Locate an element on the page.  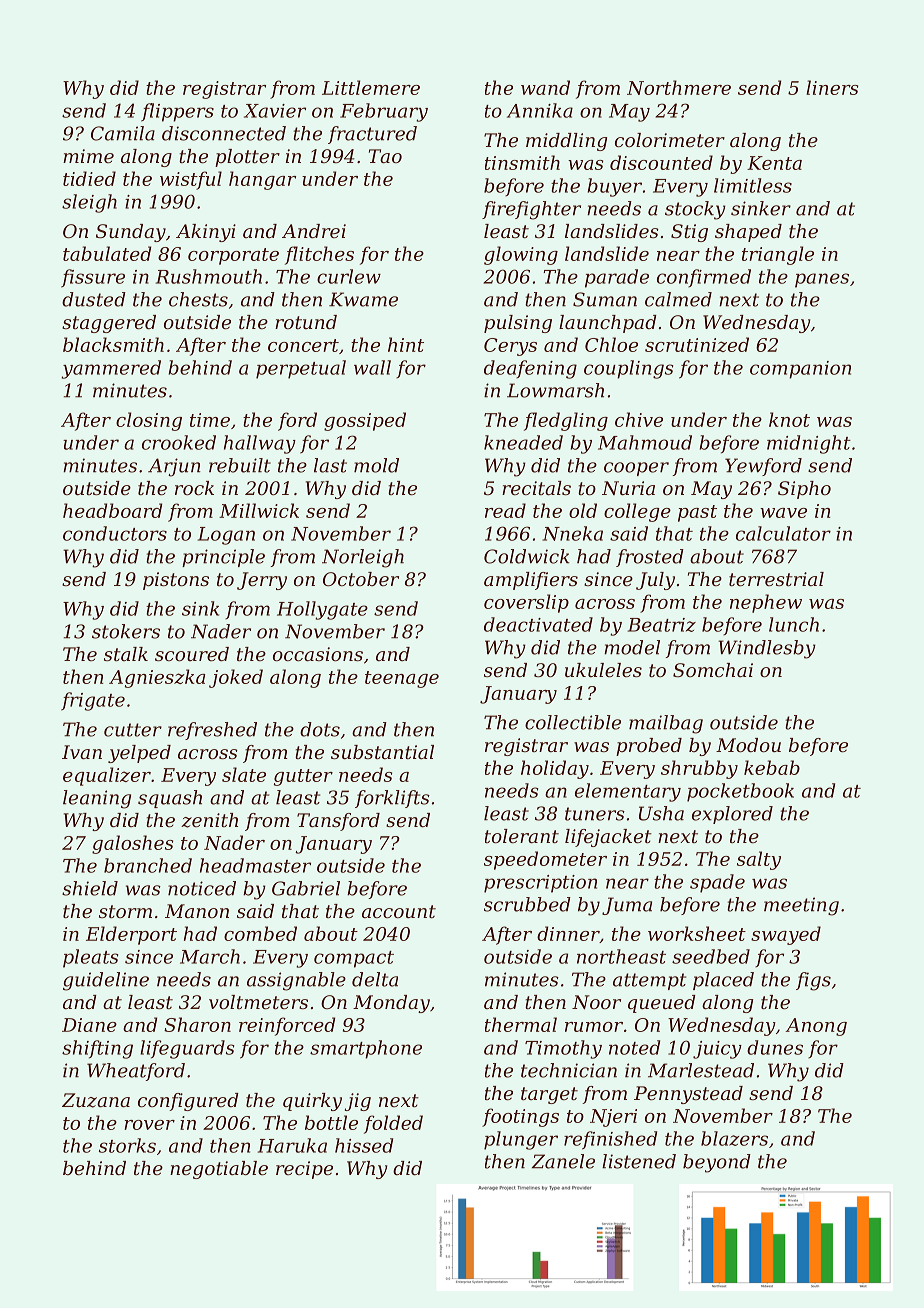
chests is located at coordinates (198, 299).
